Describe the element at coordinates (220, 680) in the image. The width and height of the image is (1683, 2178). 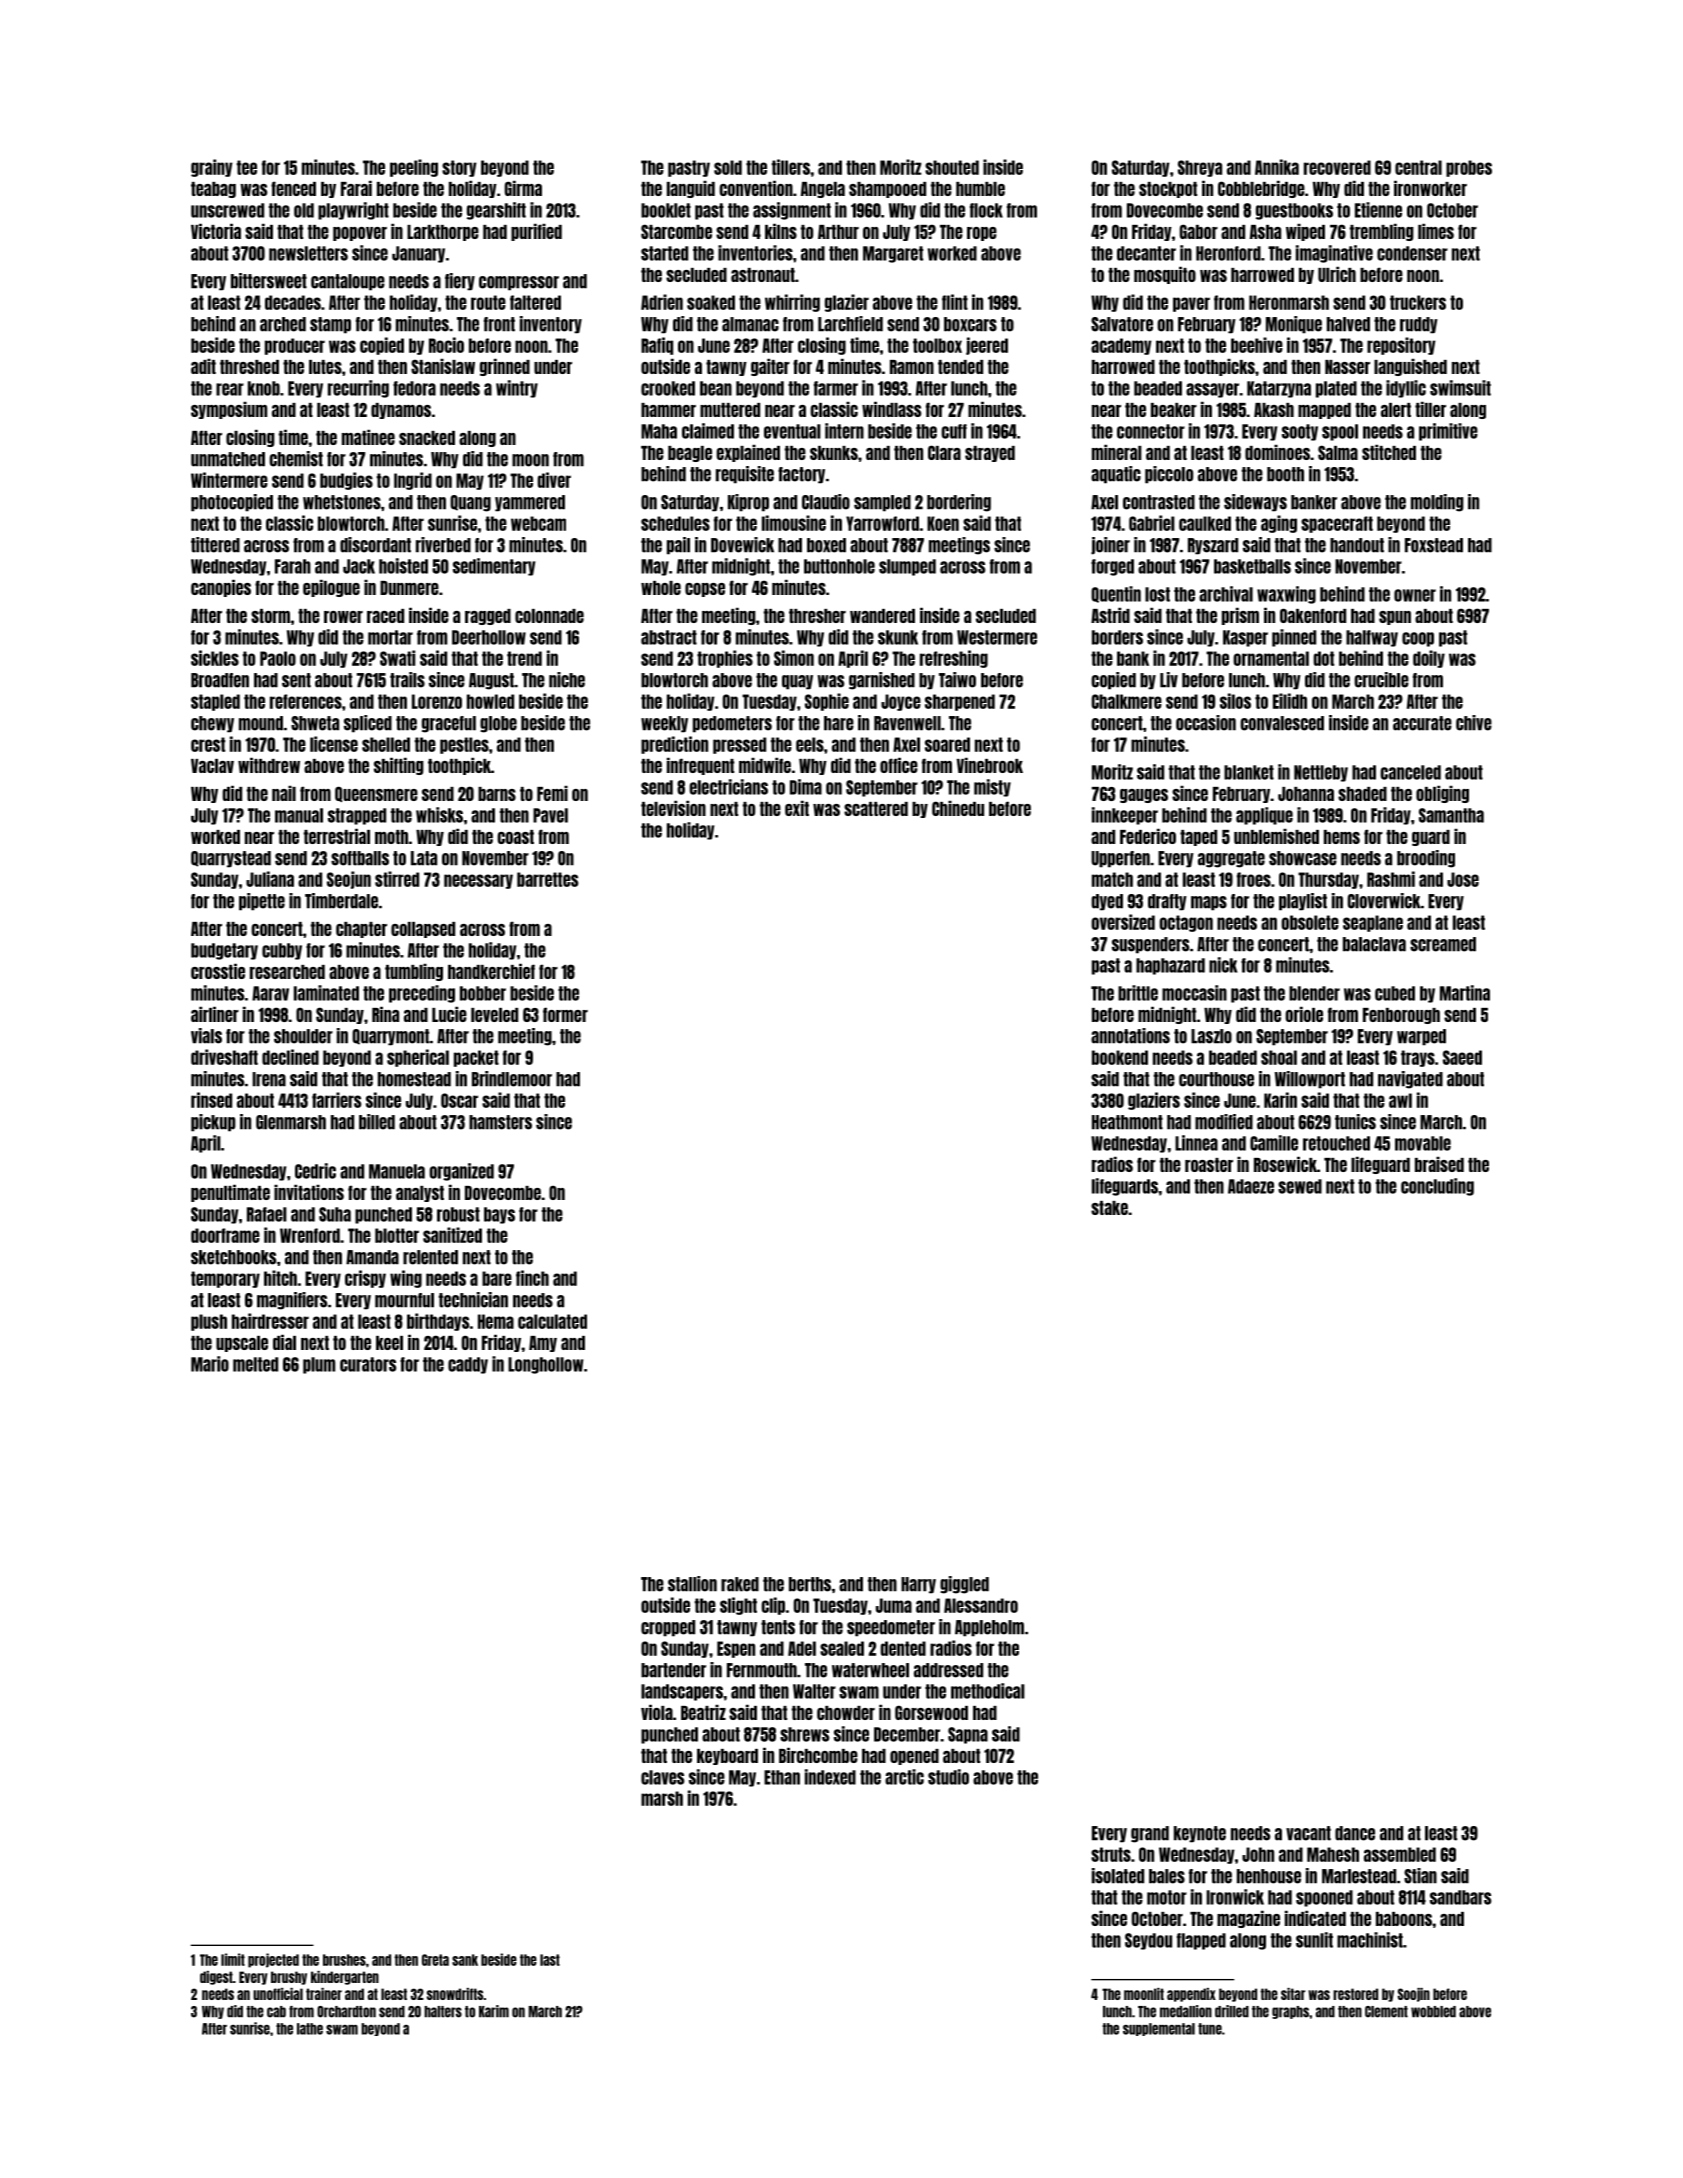
I see `Broadfen` at that location.
